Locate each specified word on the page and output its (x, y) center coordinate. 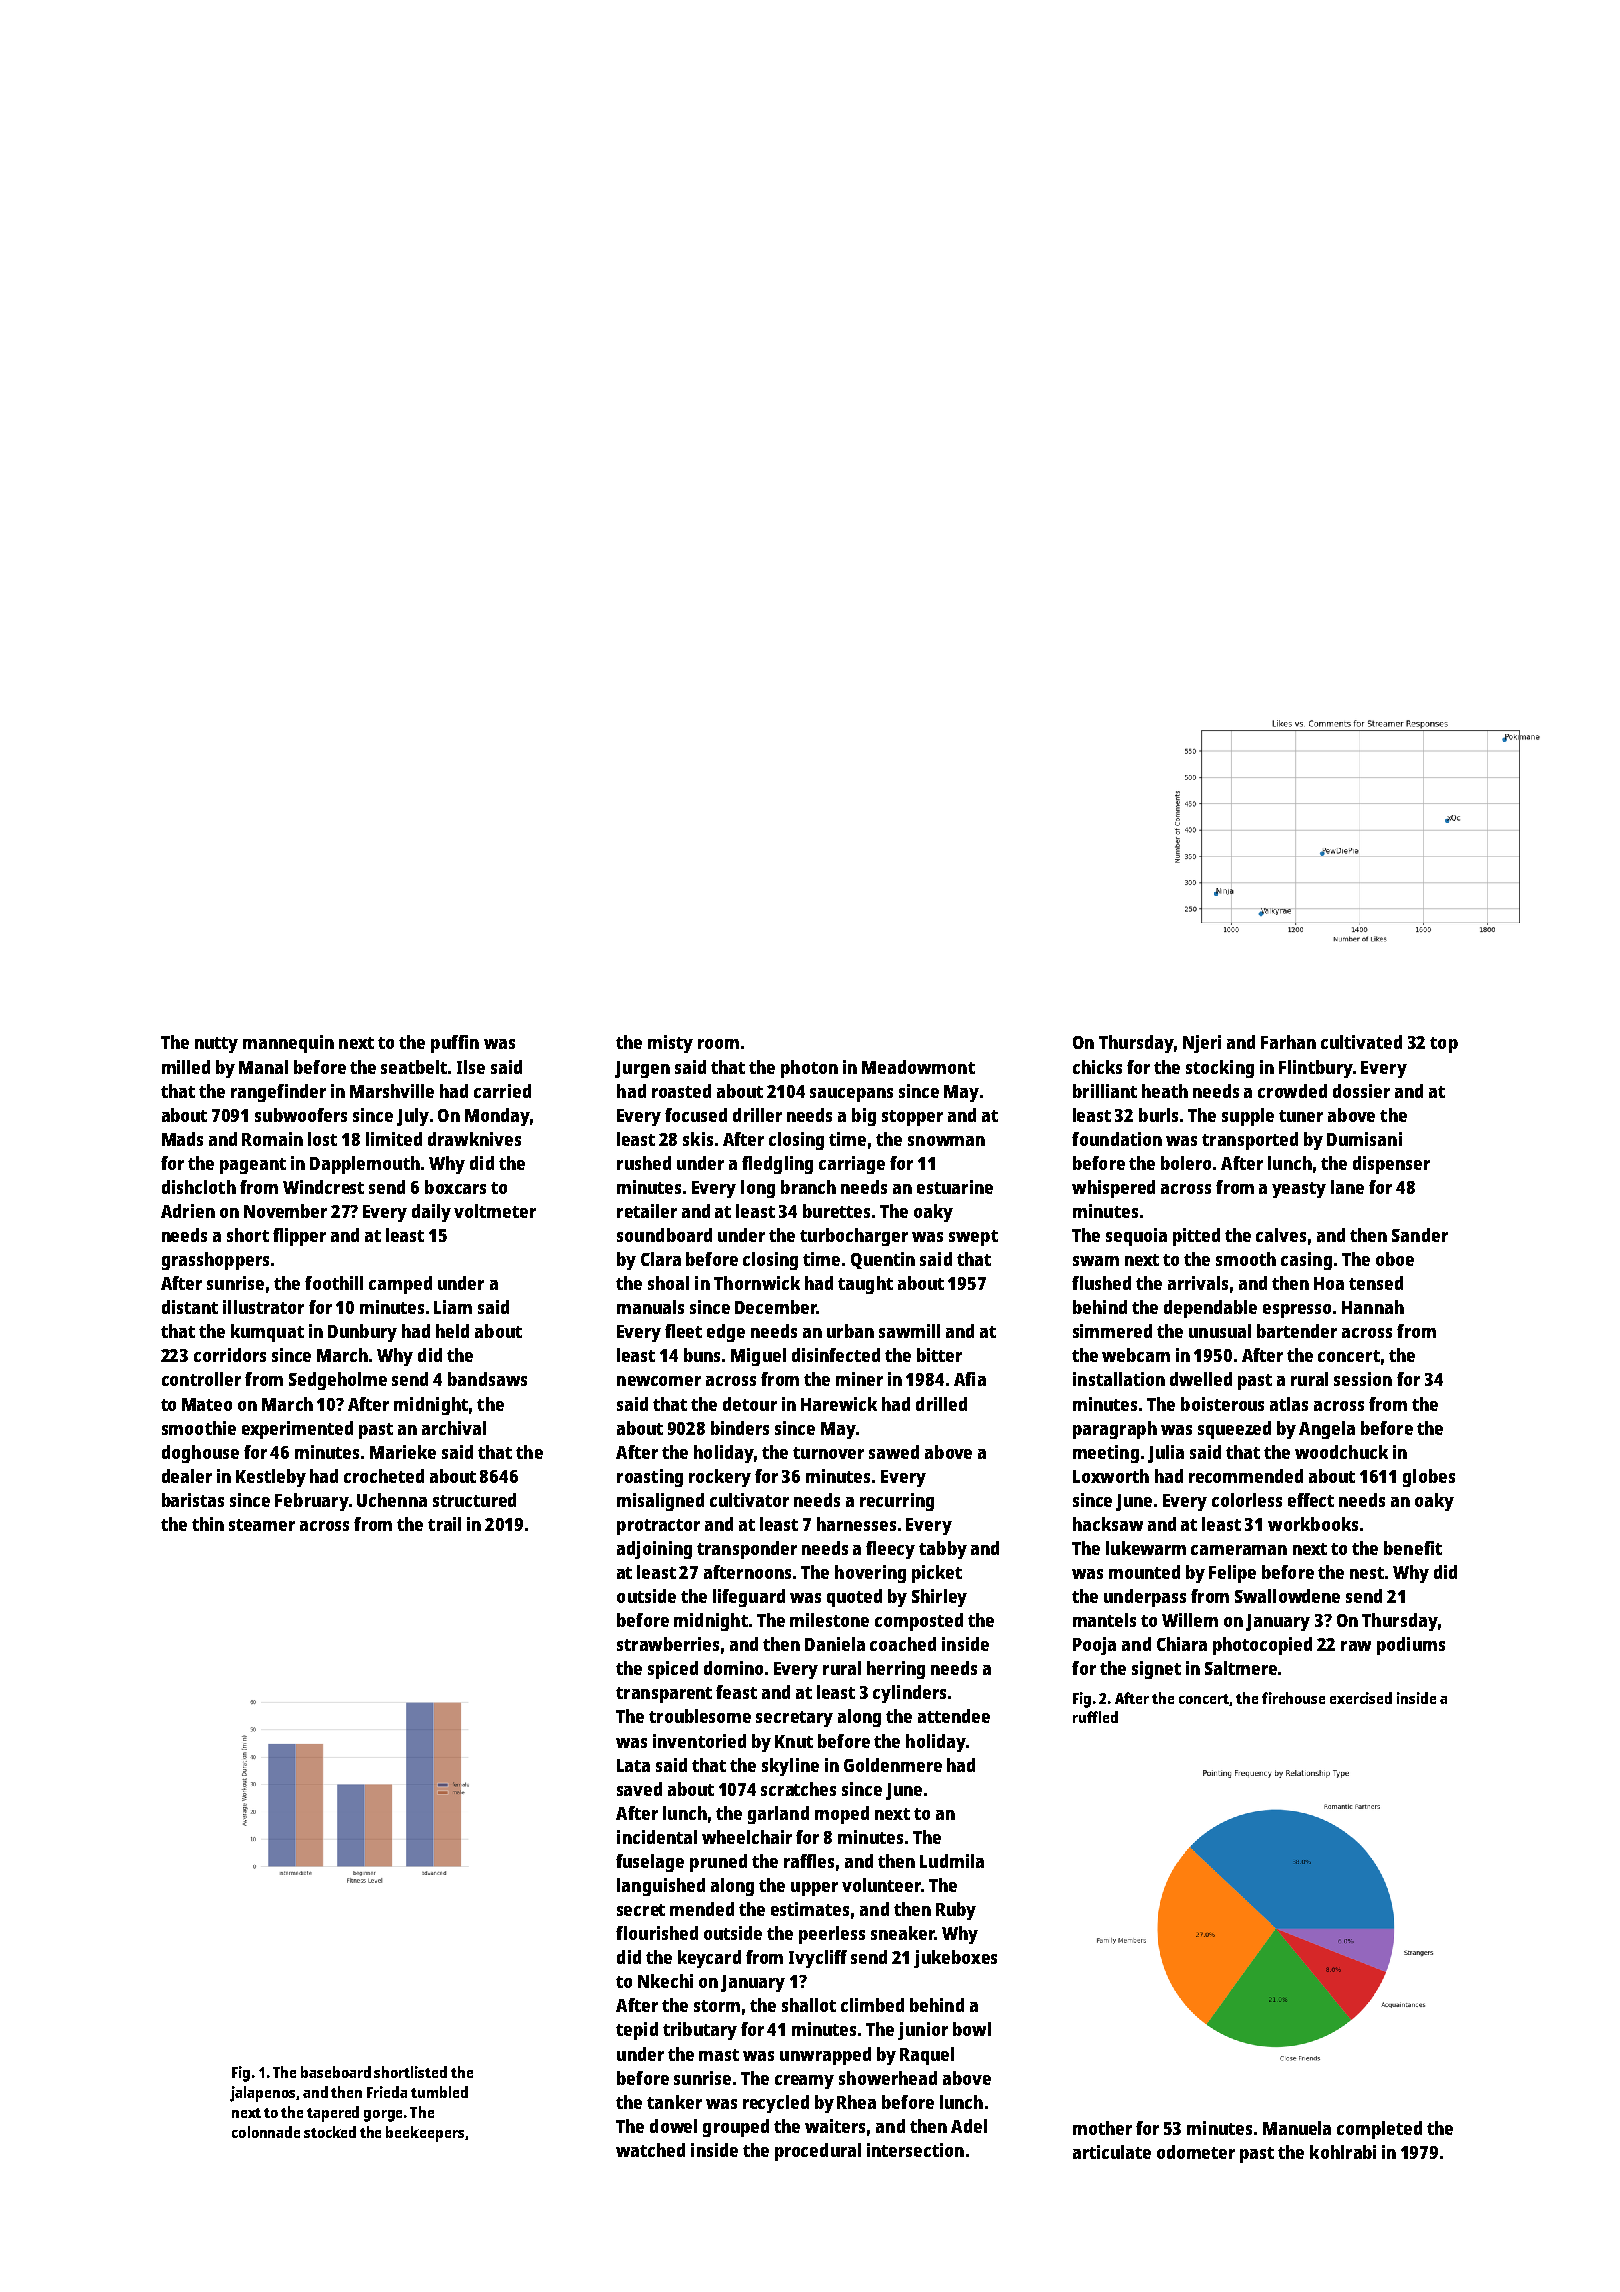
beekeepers (425, 2134)
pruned (718, 1863)
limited (394, 1139)
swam (1096, 1261)
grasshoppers (215, 1261)
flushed (1101, 1283)
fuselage (650, 1863)
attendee (954, 1716)
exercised (1361, 1698)
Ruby (956, 1911)
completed (1379, 2130)
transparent (664, 1695)
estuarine (955, 1187)
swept (973, 1238)
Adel (969, 2126)
